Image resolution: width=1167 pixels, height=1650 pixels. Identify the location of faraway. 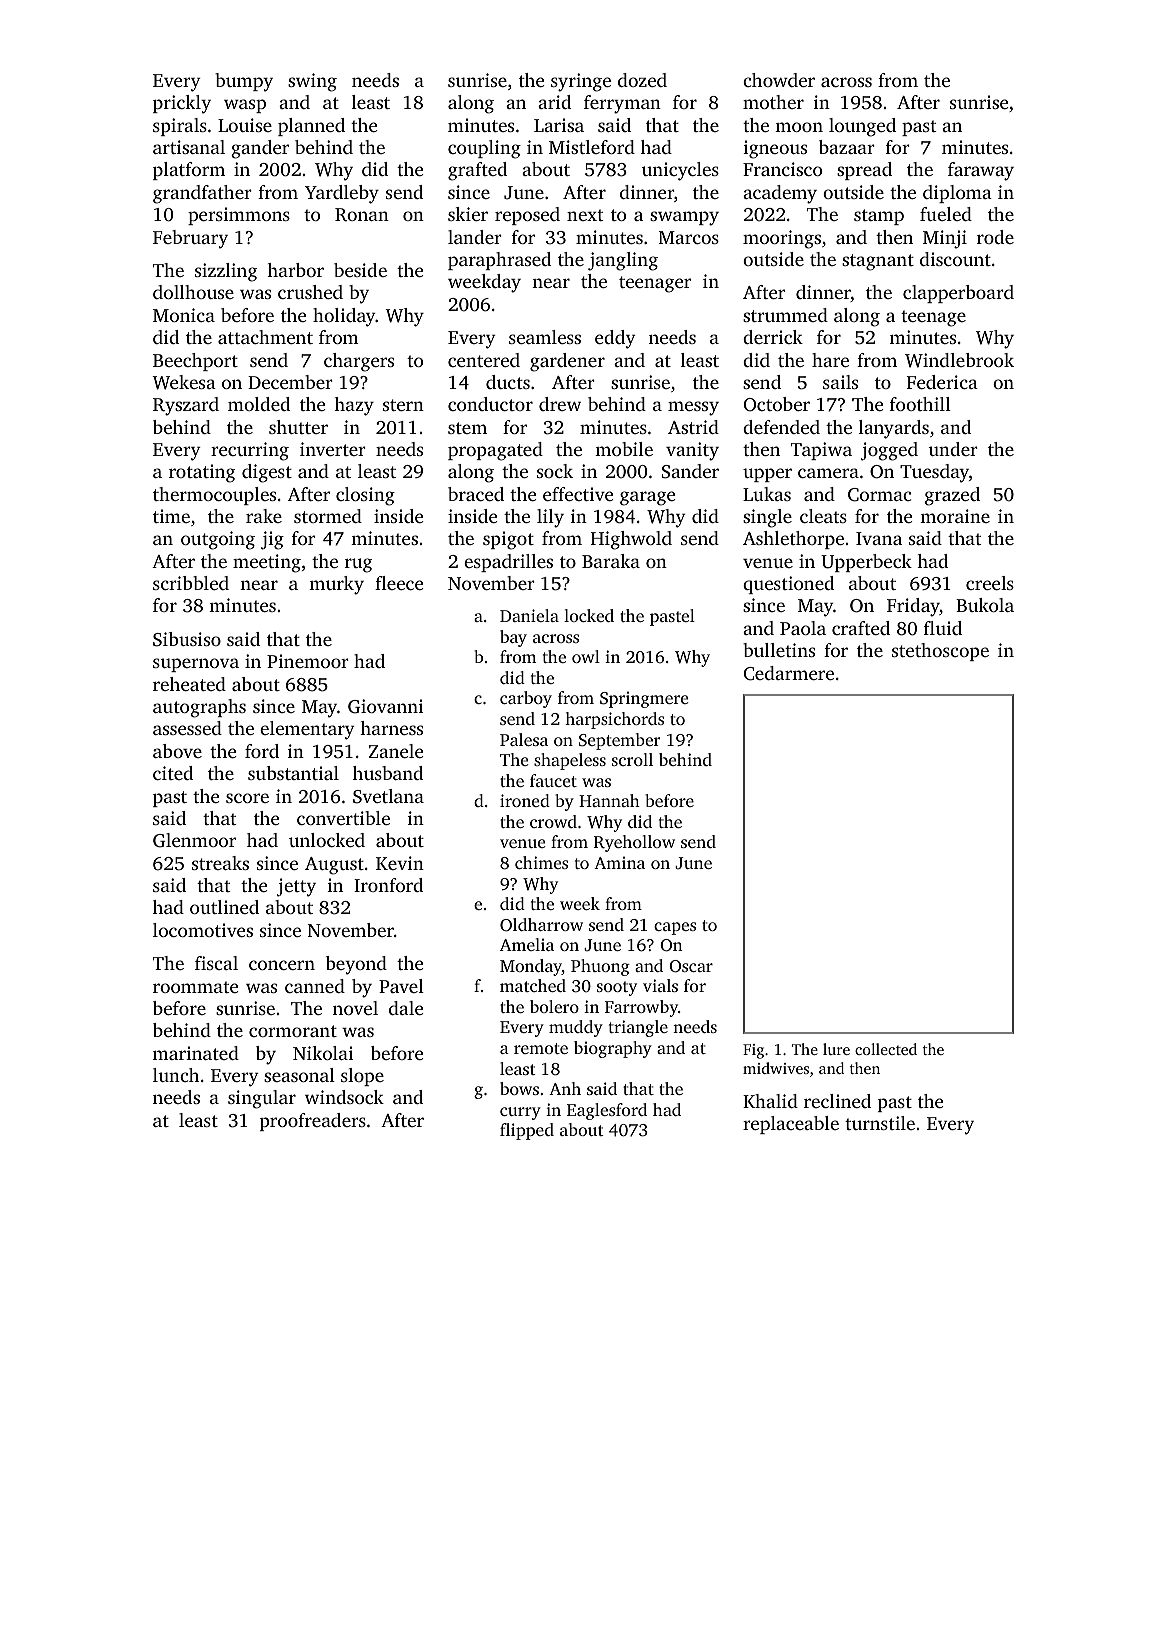
(981, 171).
